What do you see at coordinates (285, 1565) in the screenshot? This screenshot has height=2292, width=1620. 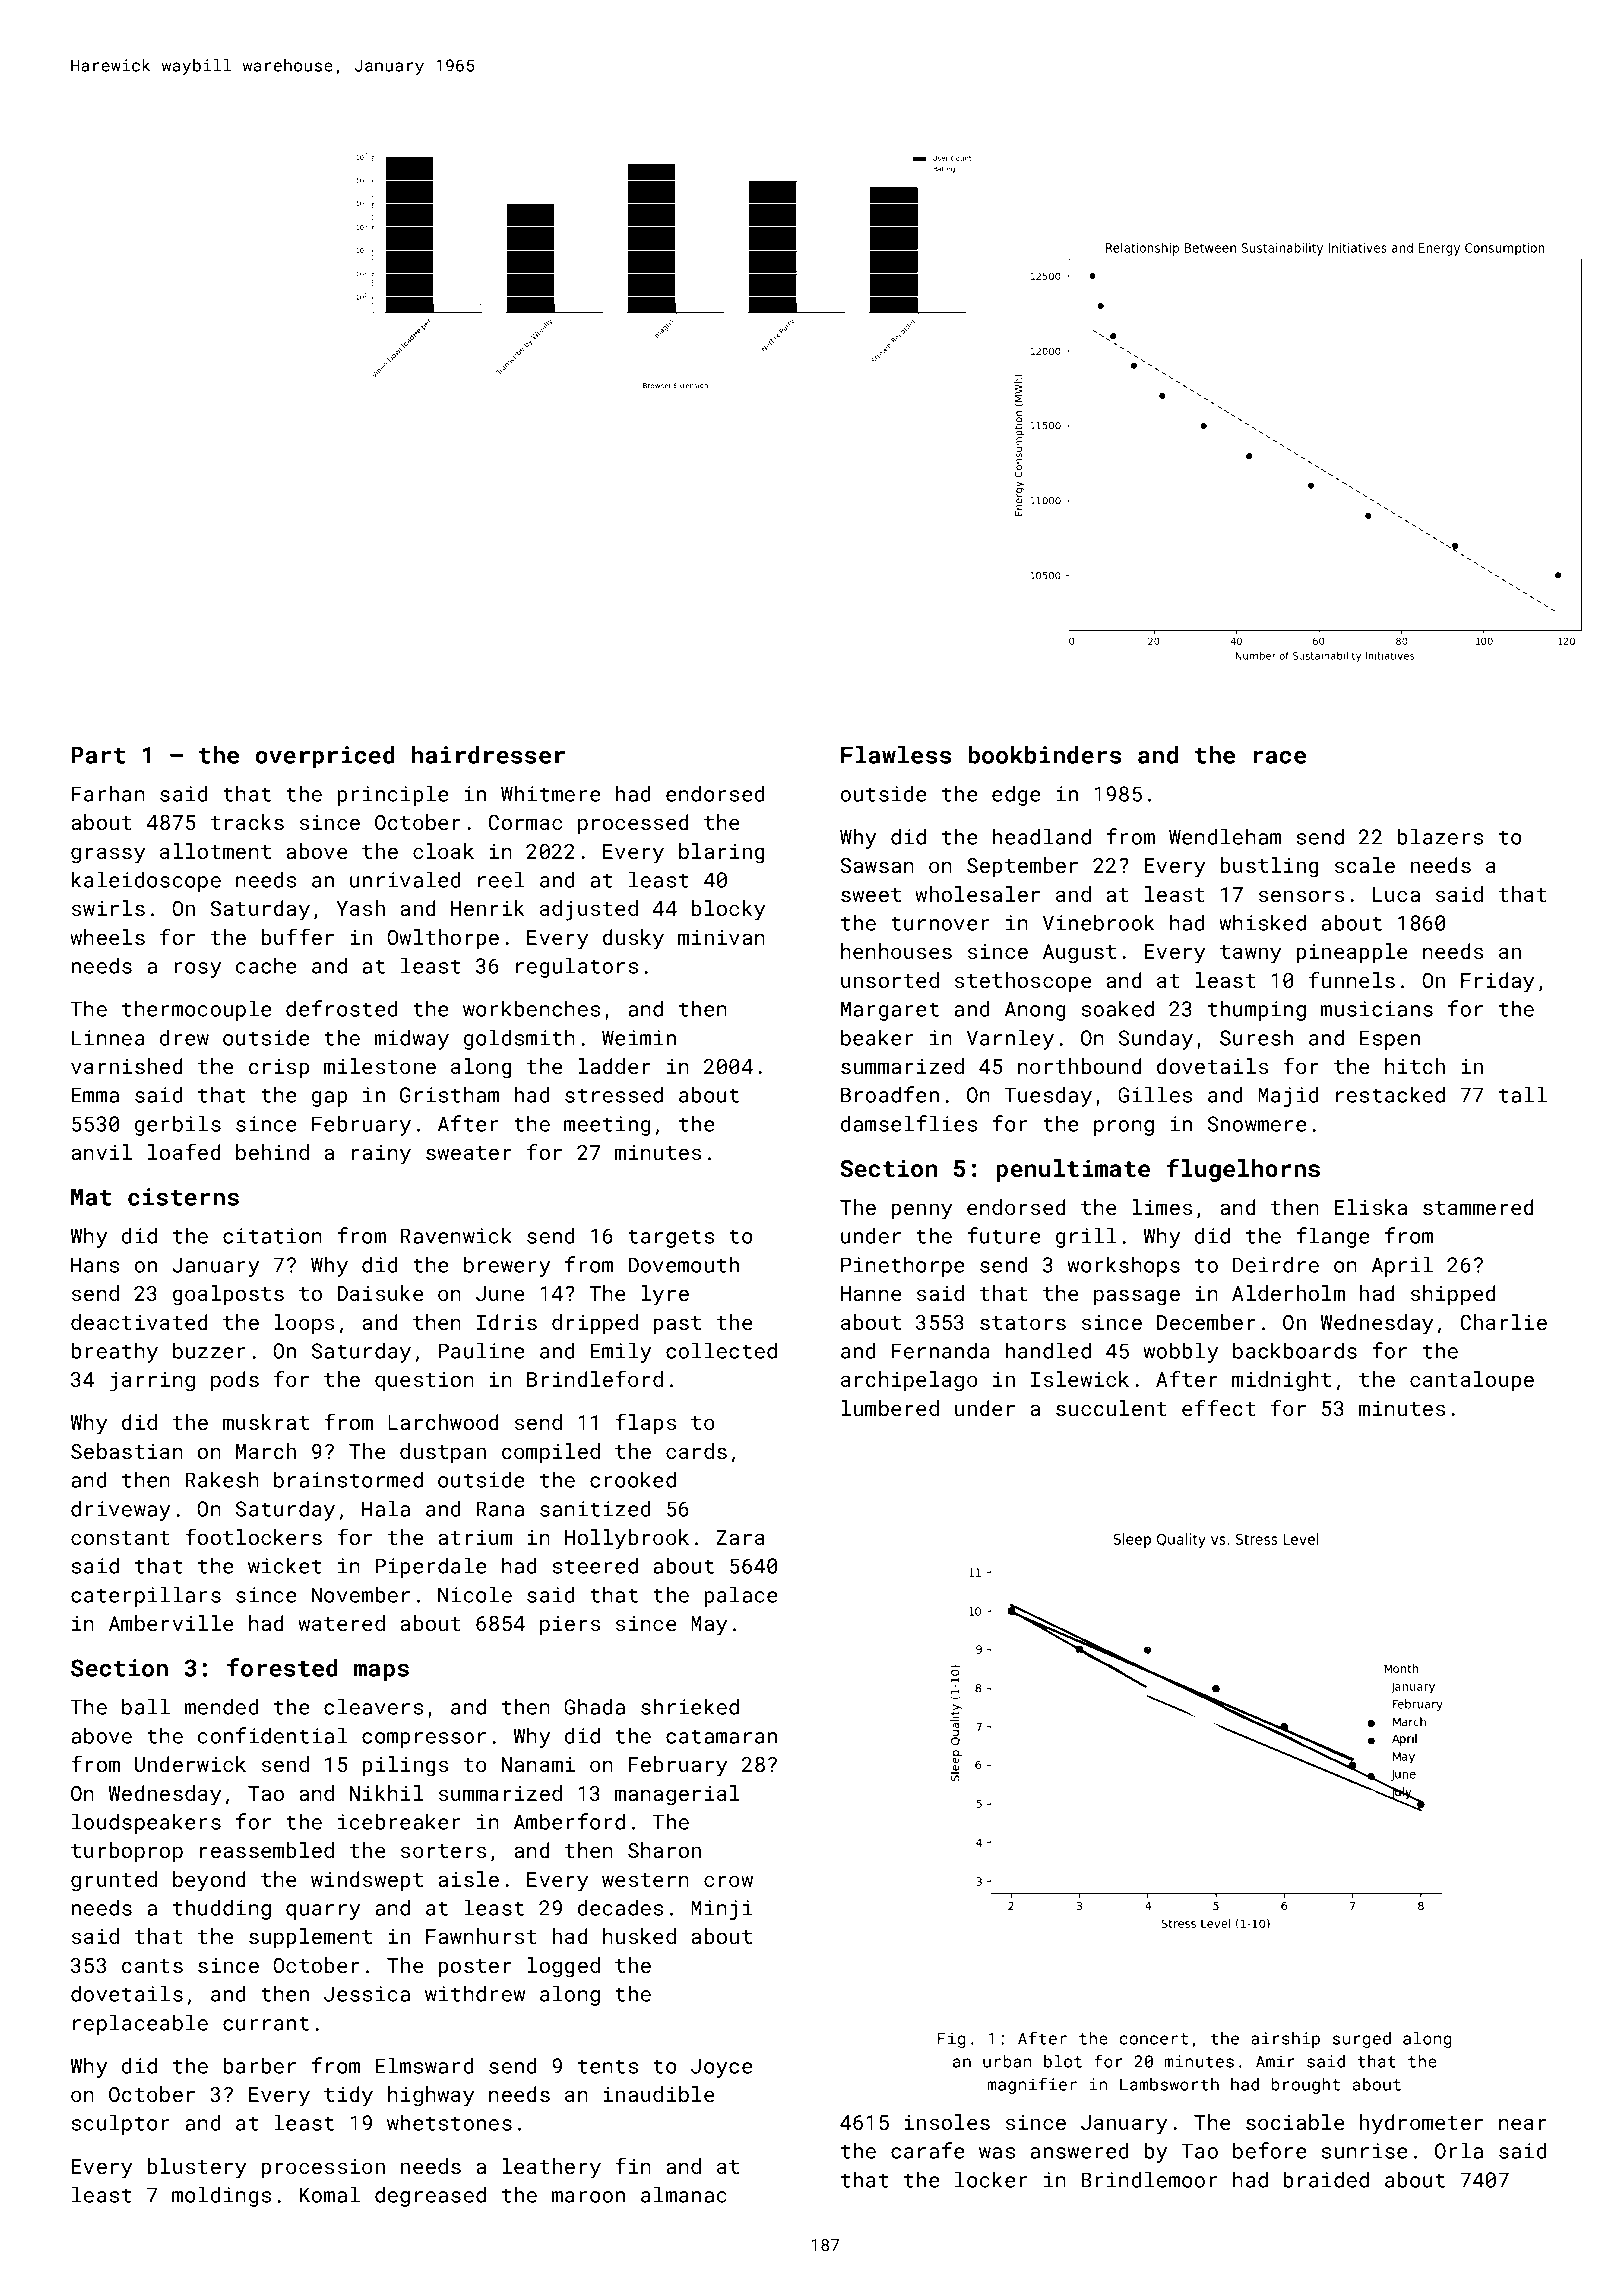 I see `wicket` at bounding box center [285, 1565].
